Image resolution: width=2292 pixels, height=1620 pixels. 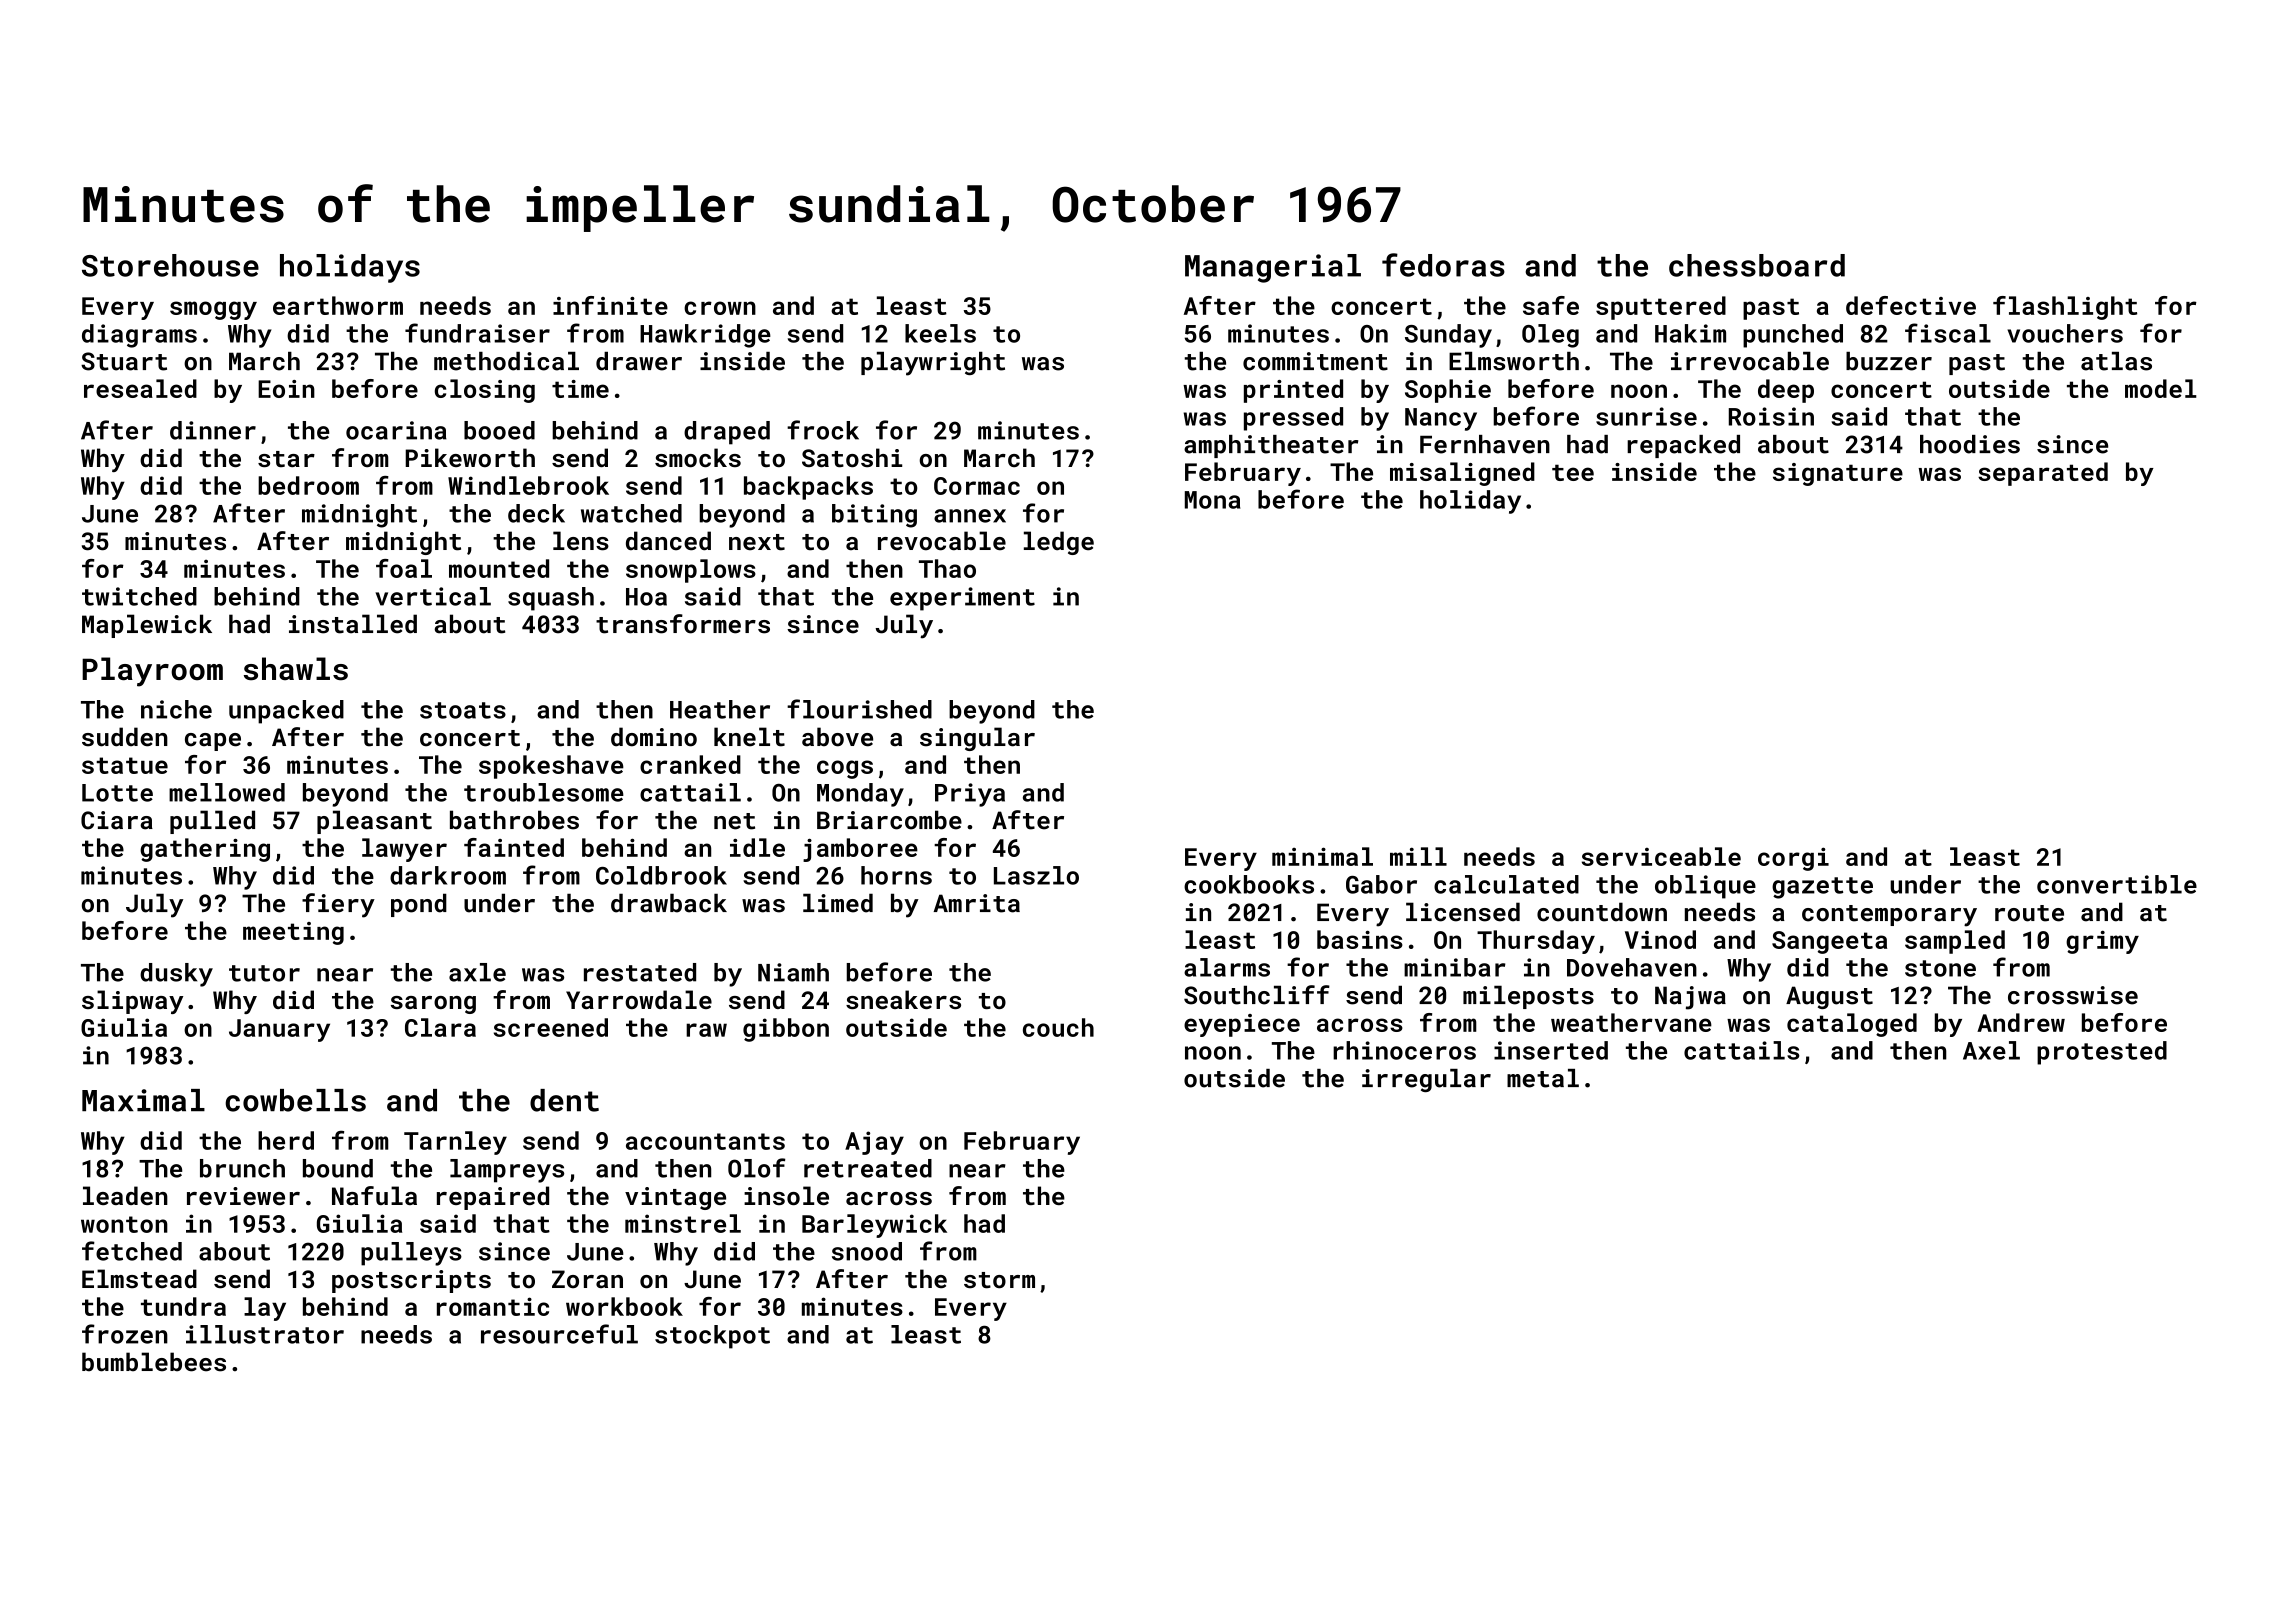 I want to click on irregular, so click(x=1426, y=1080).
